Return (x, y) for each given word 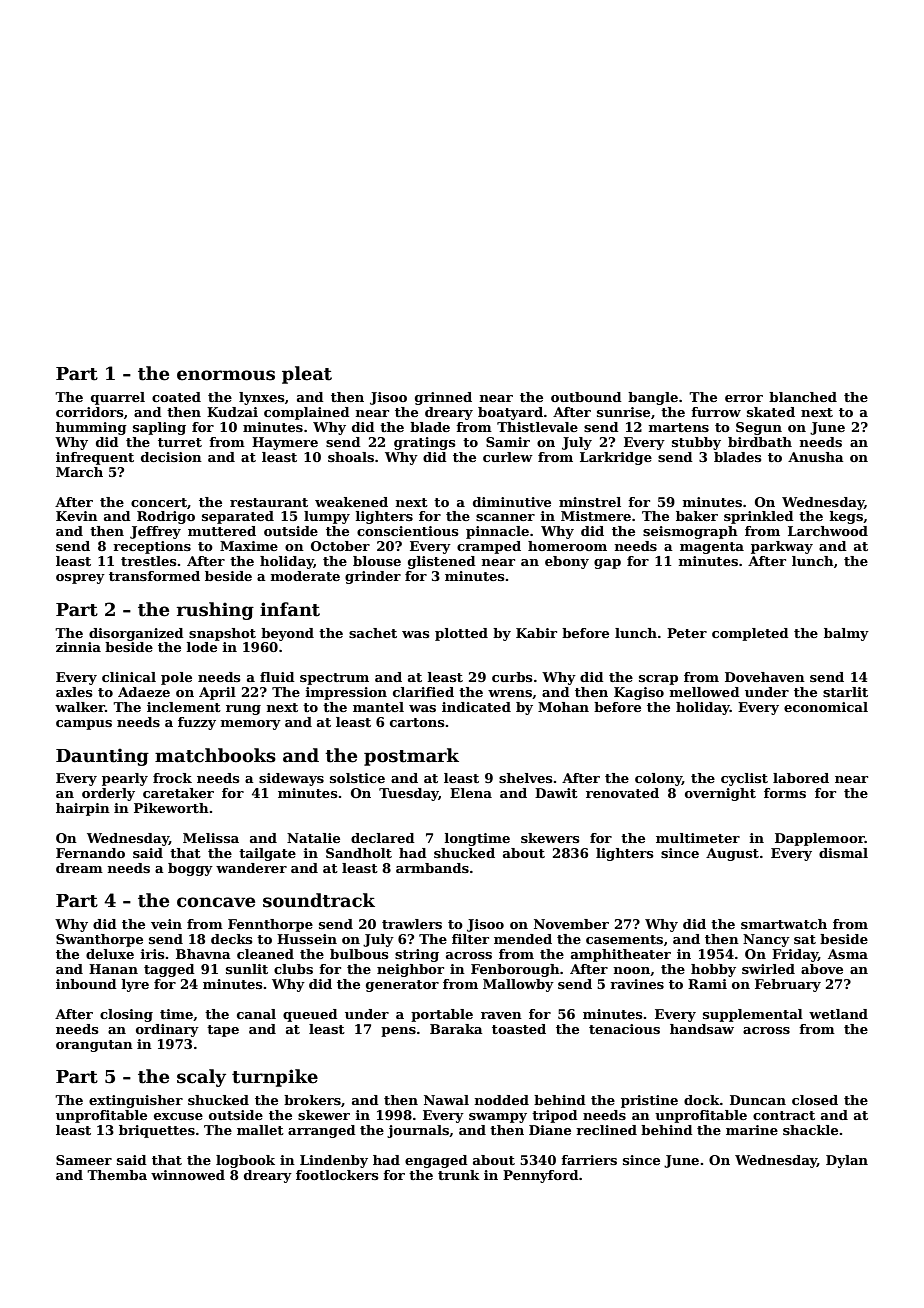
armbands (432, 868)
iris (153, 954)
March (79, 472)
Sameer (84, 1160)
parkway (782, 547)
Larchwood (828, 531)
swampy (498, 1118)
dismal (843, 853)
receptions (152, 547)
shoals (351, 457)
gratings (425, 443)
